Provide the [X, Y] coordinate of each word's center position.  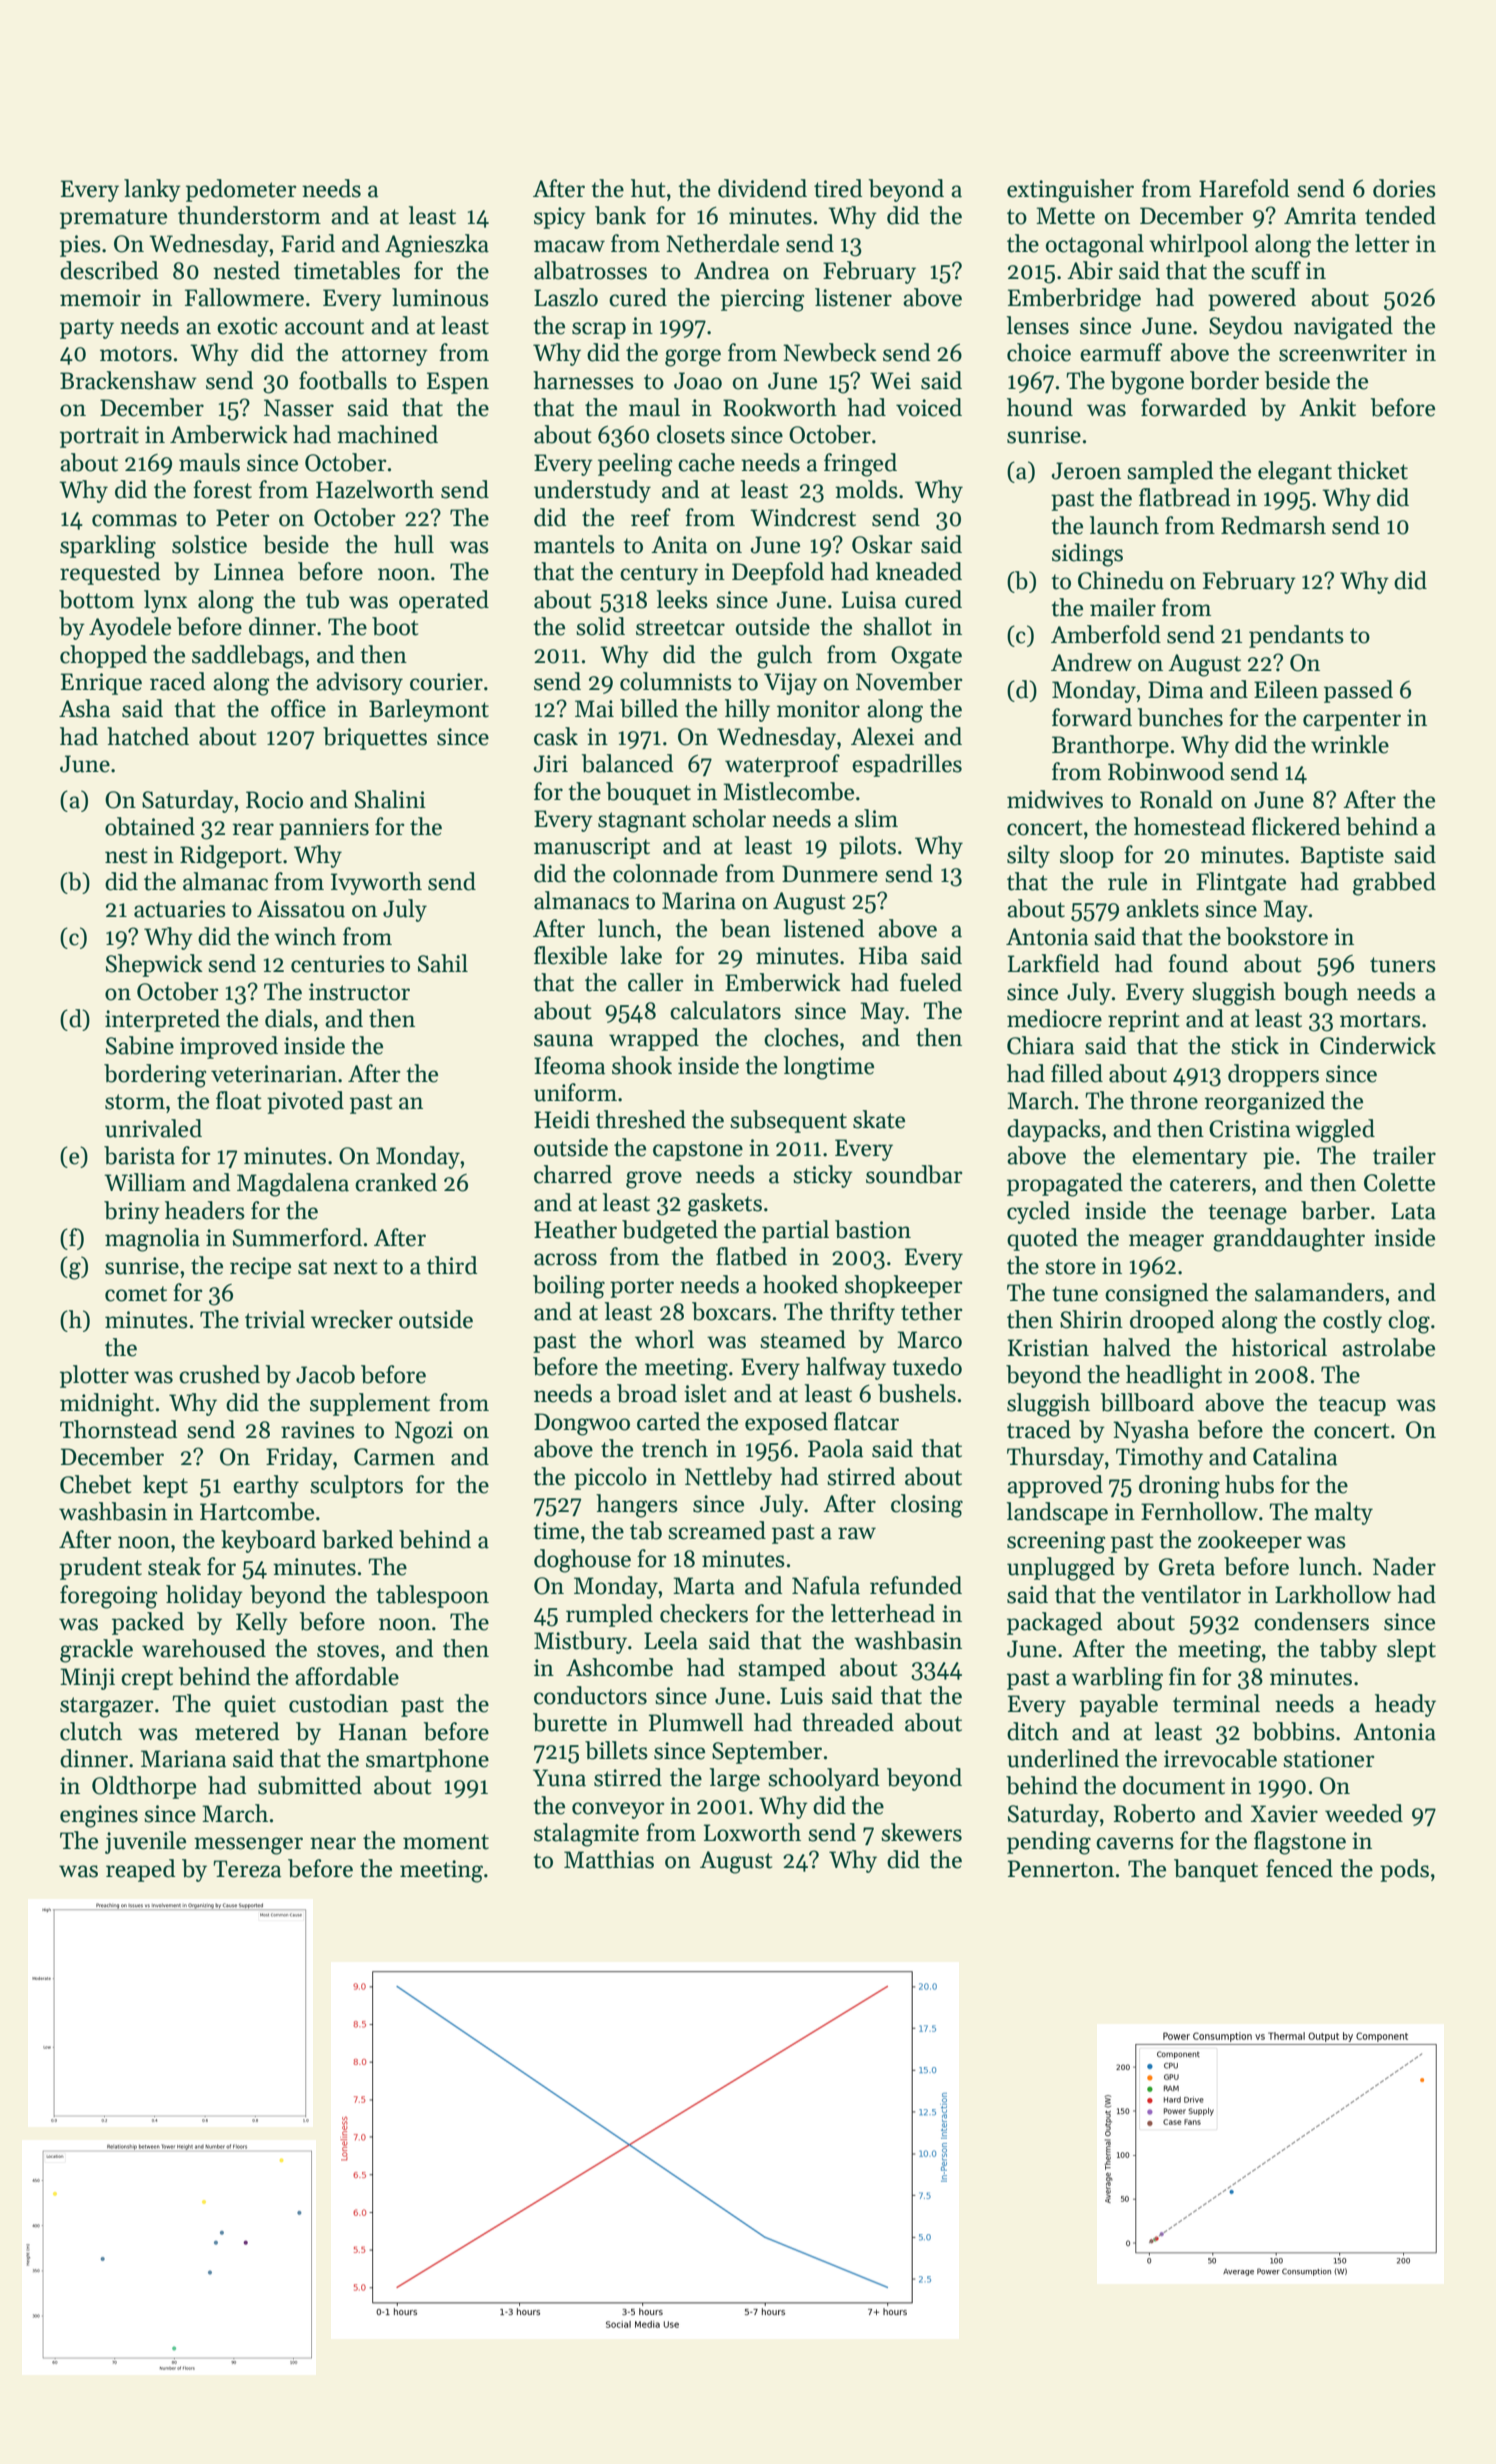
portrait [99, 437]
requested [110, 573]
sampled [1170, 472]
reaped [140, 1870]
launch [1124, 525]
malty [1343, 1513]
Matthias [609, 1859]
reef [651, 517]
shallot [897, 626]
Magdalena [293, 1185]
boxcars [731, 1311]
